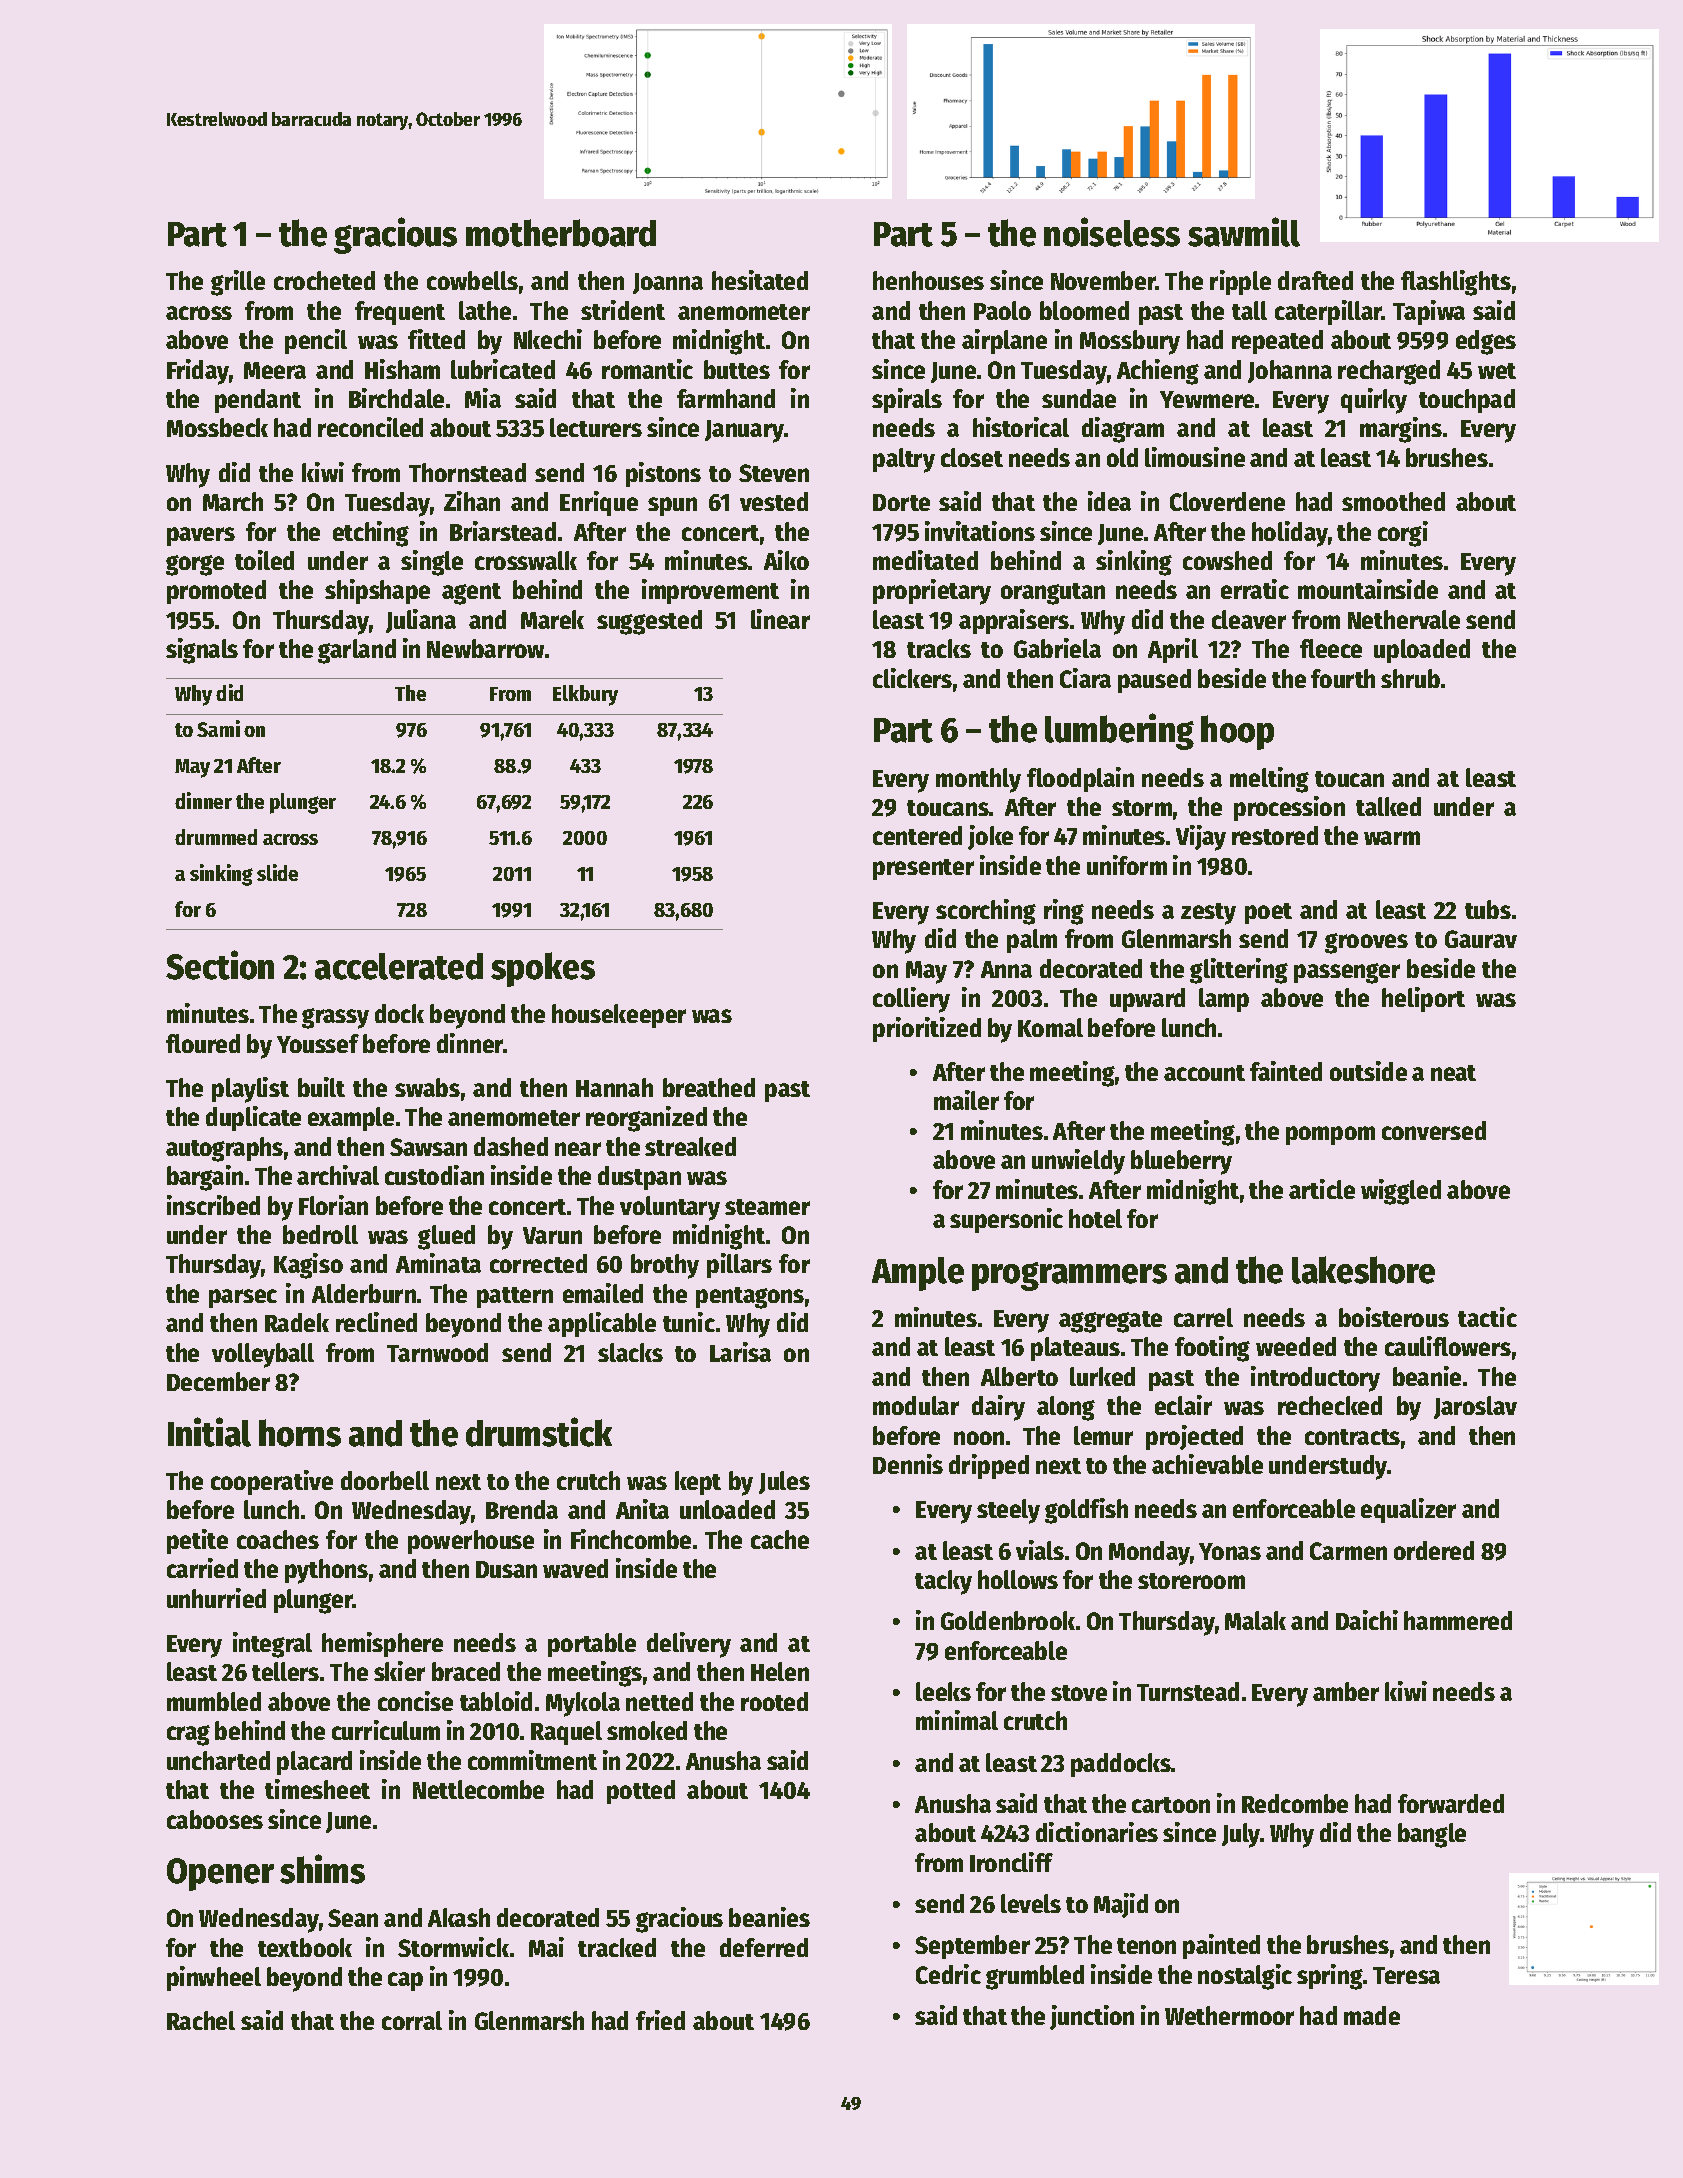  I want to click on Wethermoor, so click(1229, 2015).
